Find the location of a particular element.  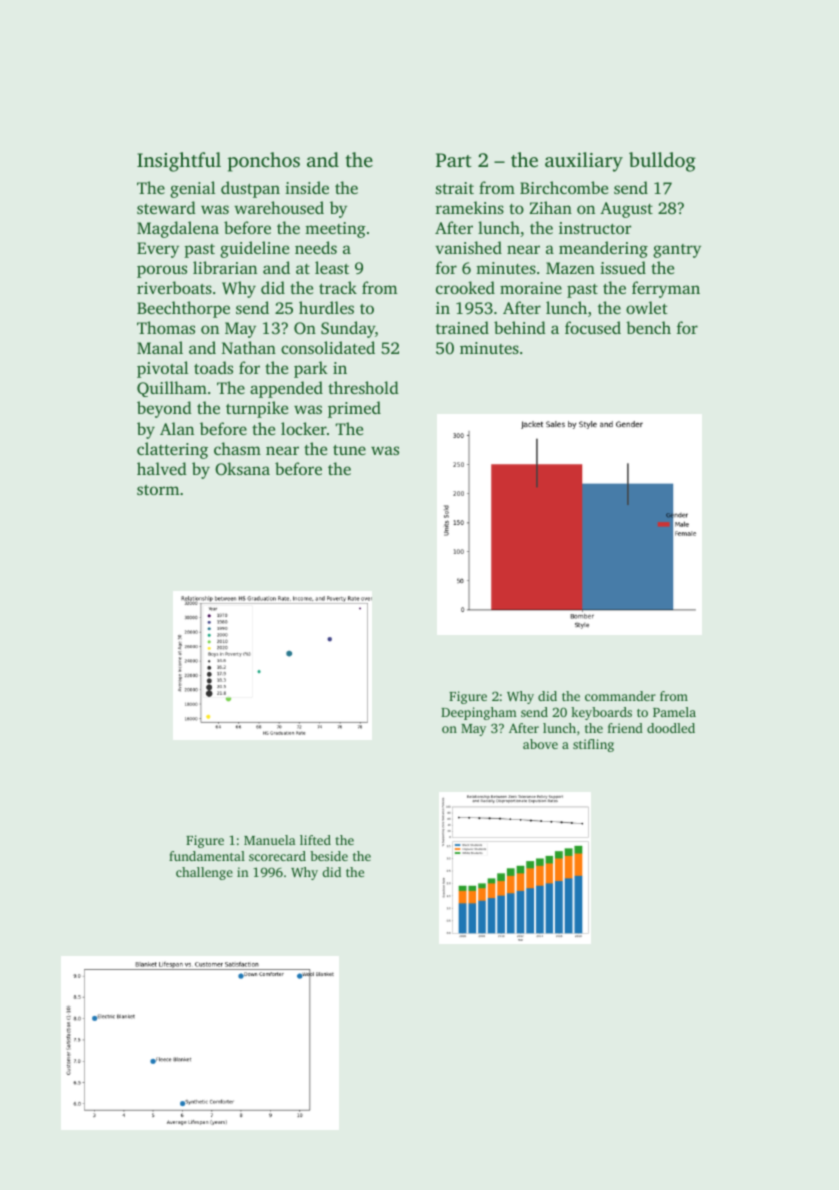

Nathan is located at coordinates (249, 347).
